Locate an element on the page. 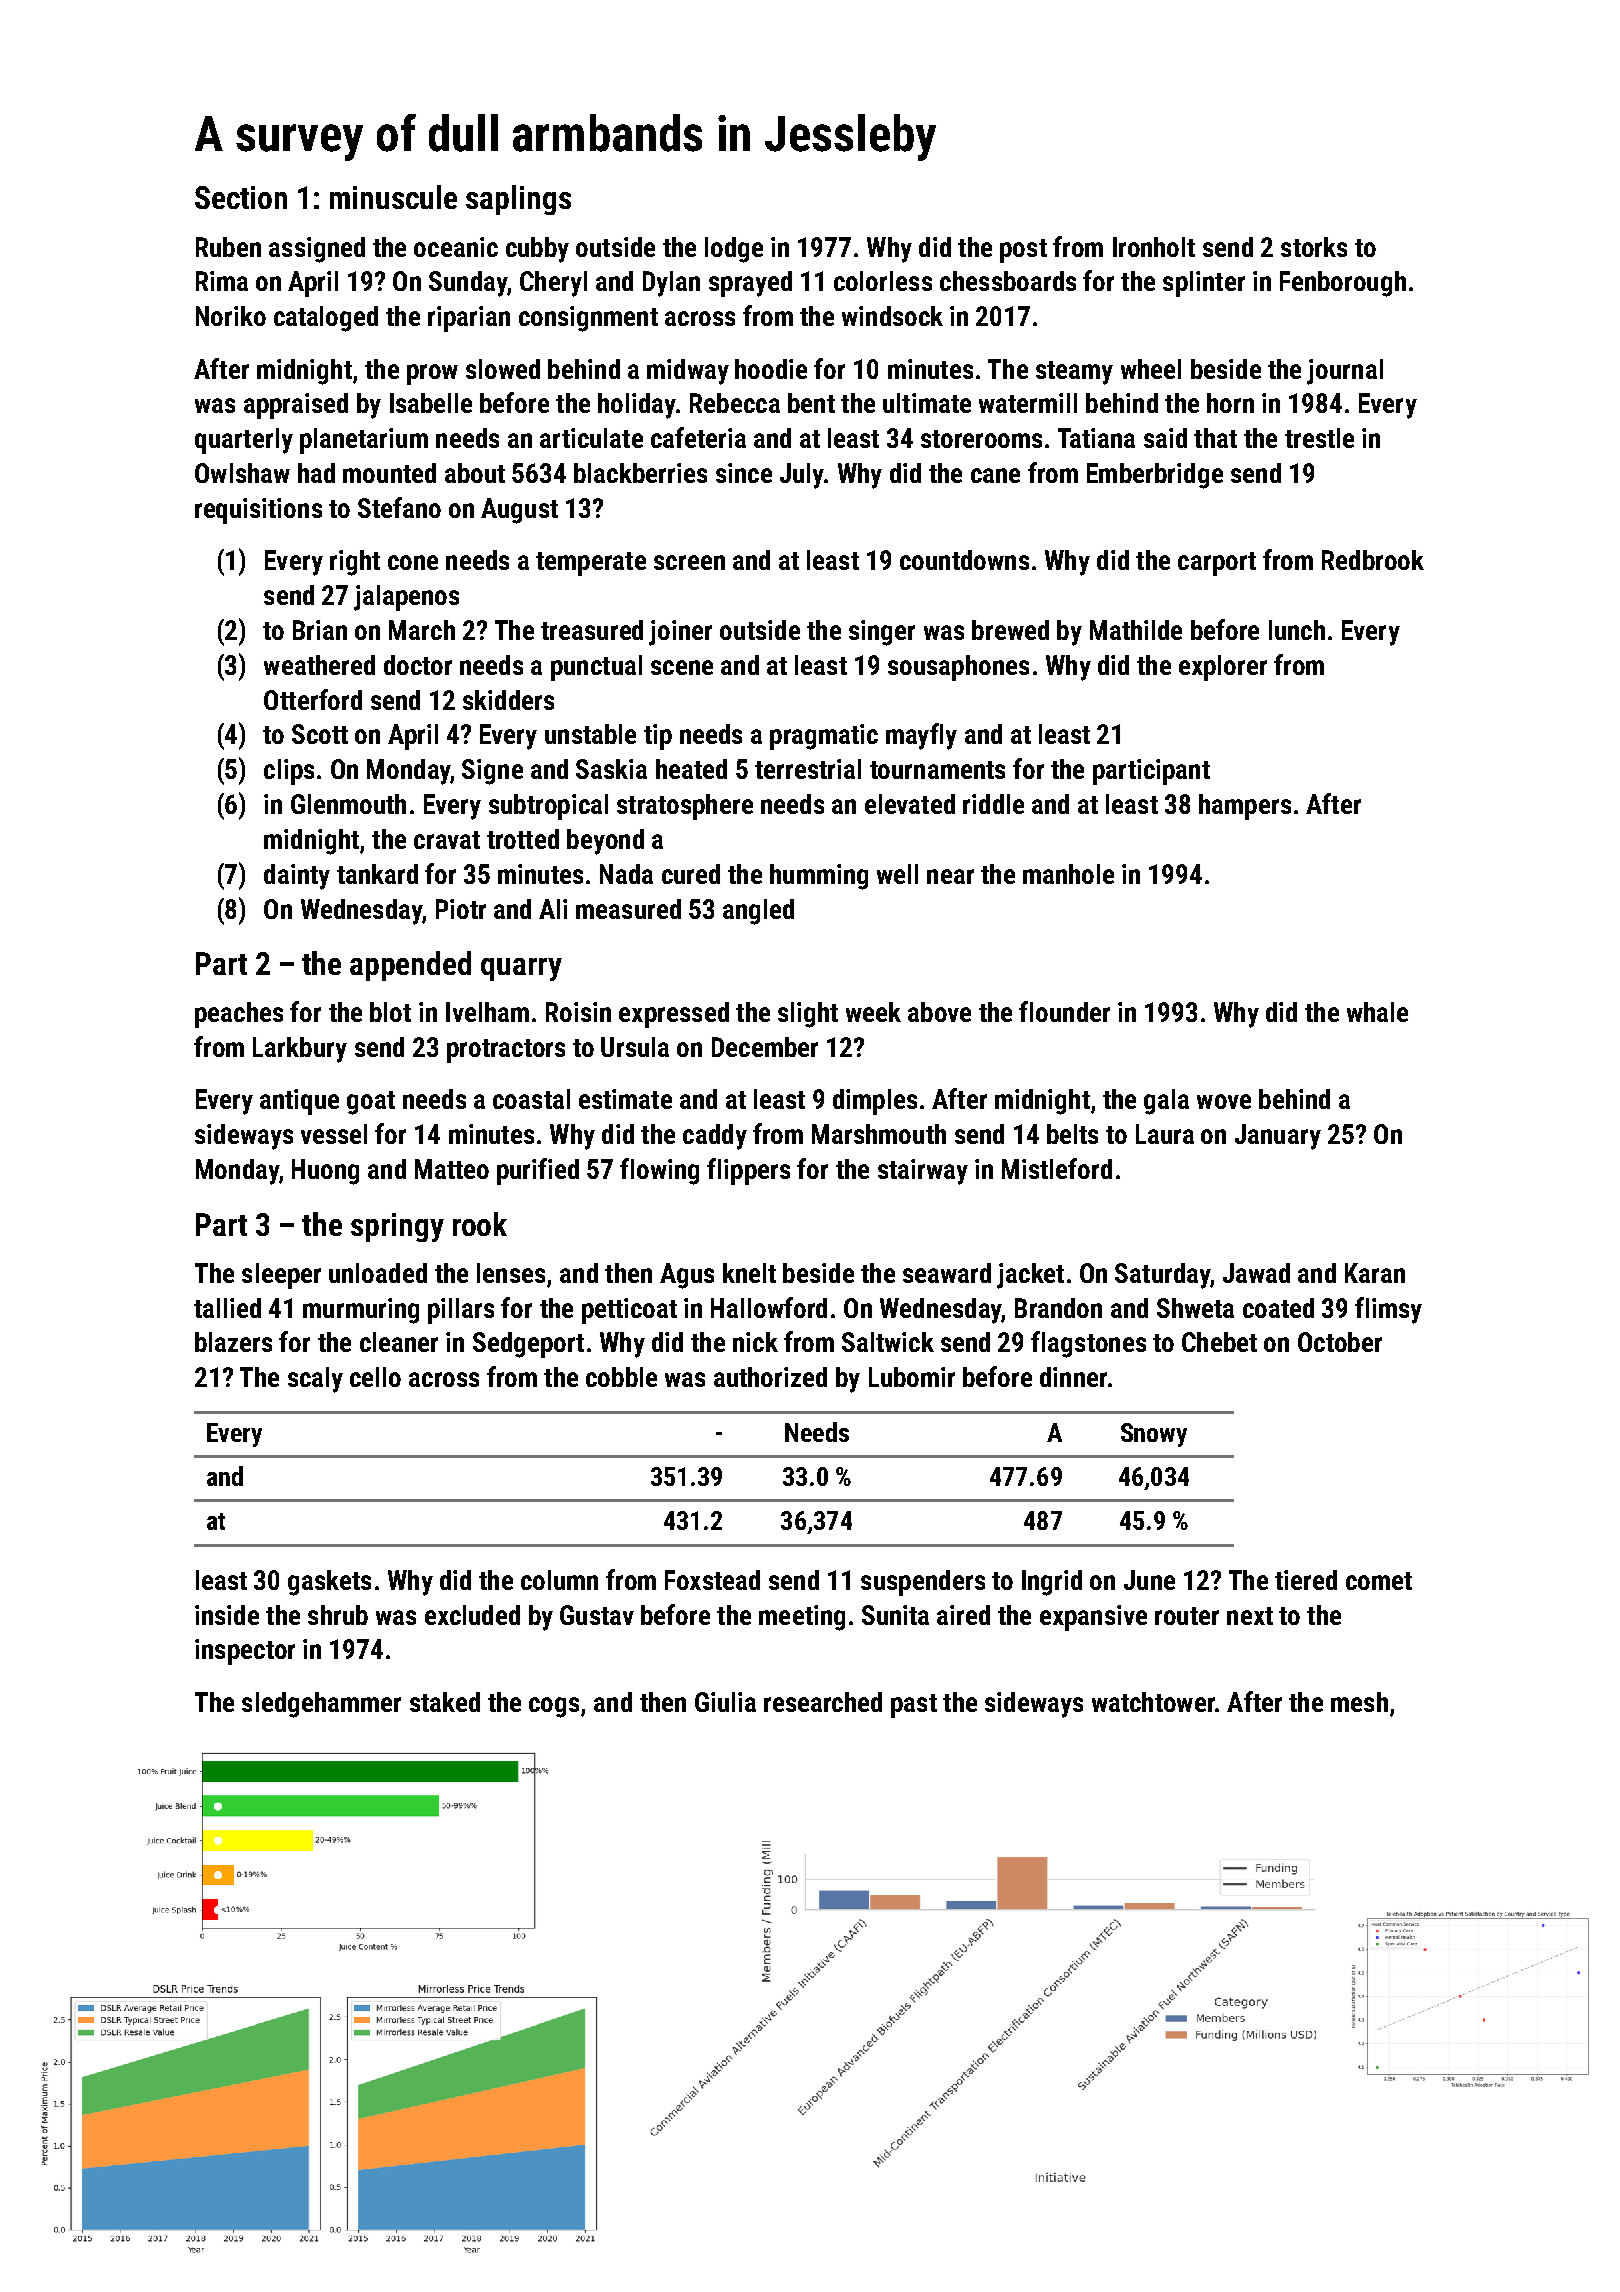 This page has height=2292, width=1620. Snowy is located at coordinates (1154, 1435).
